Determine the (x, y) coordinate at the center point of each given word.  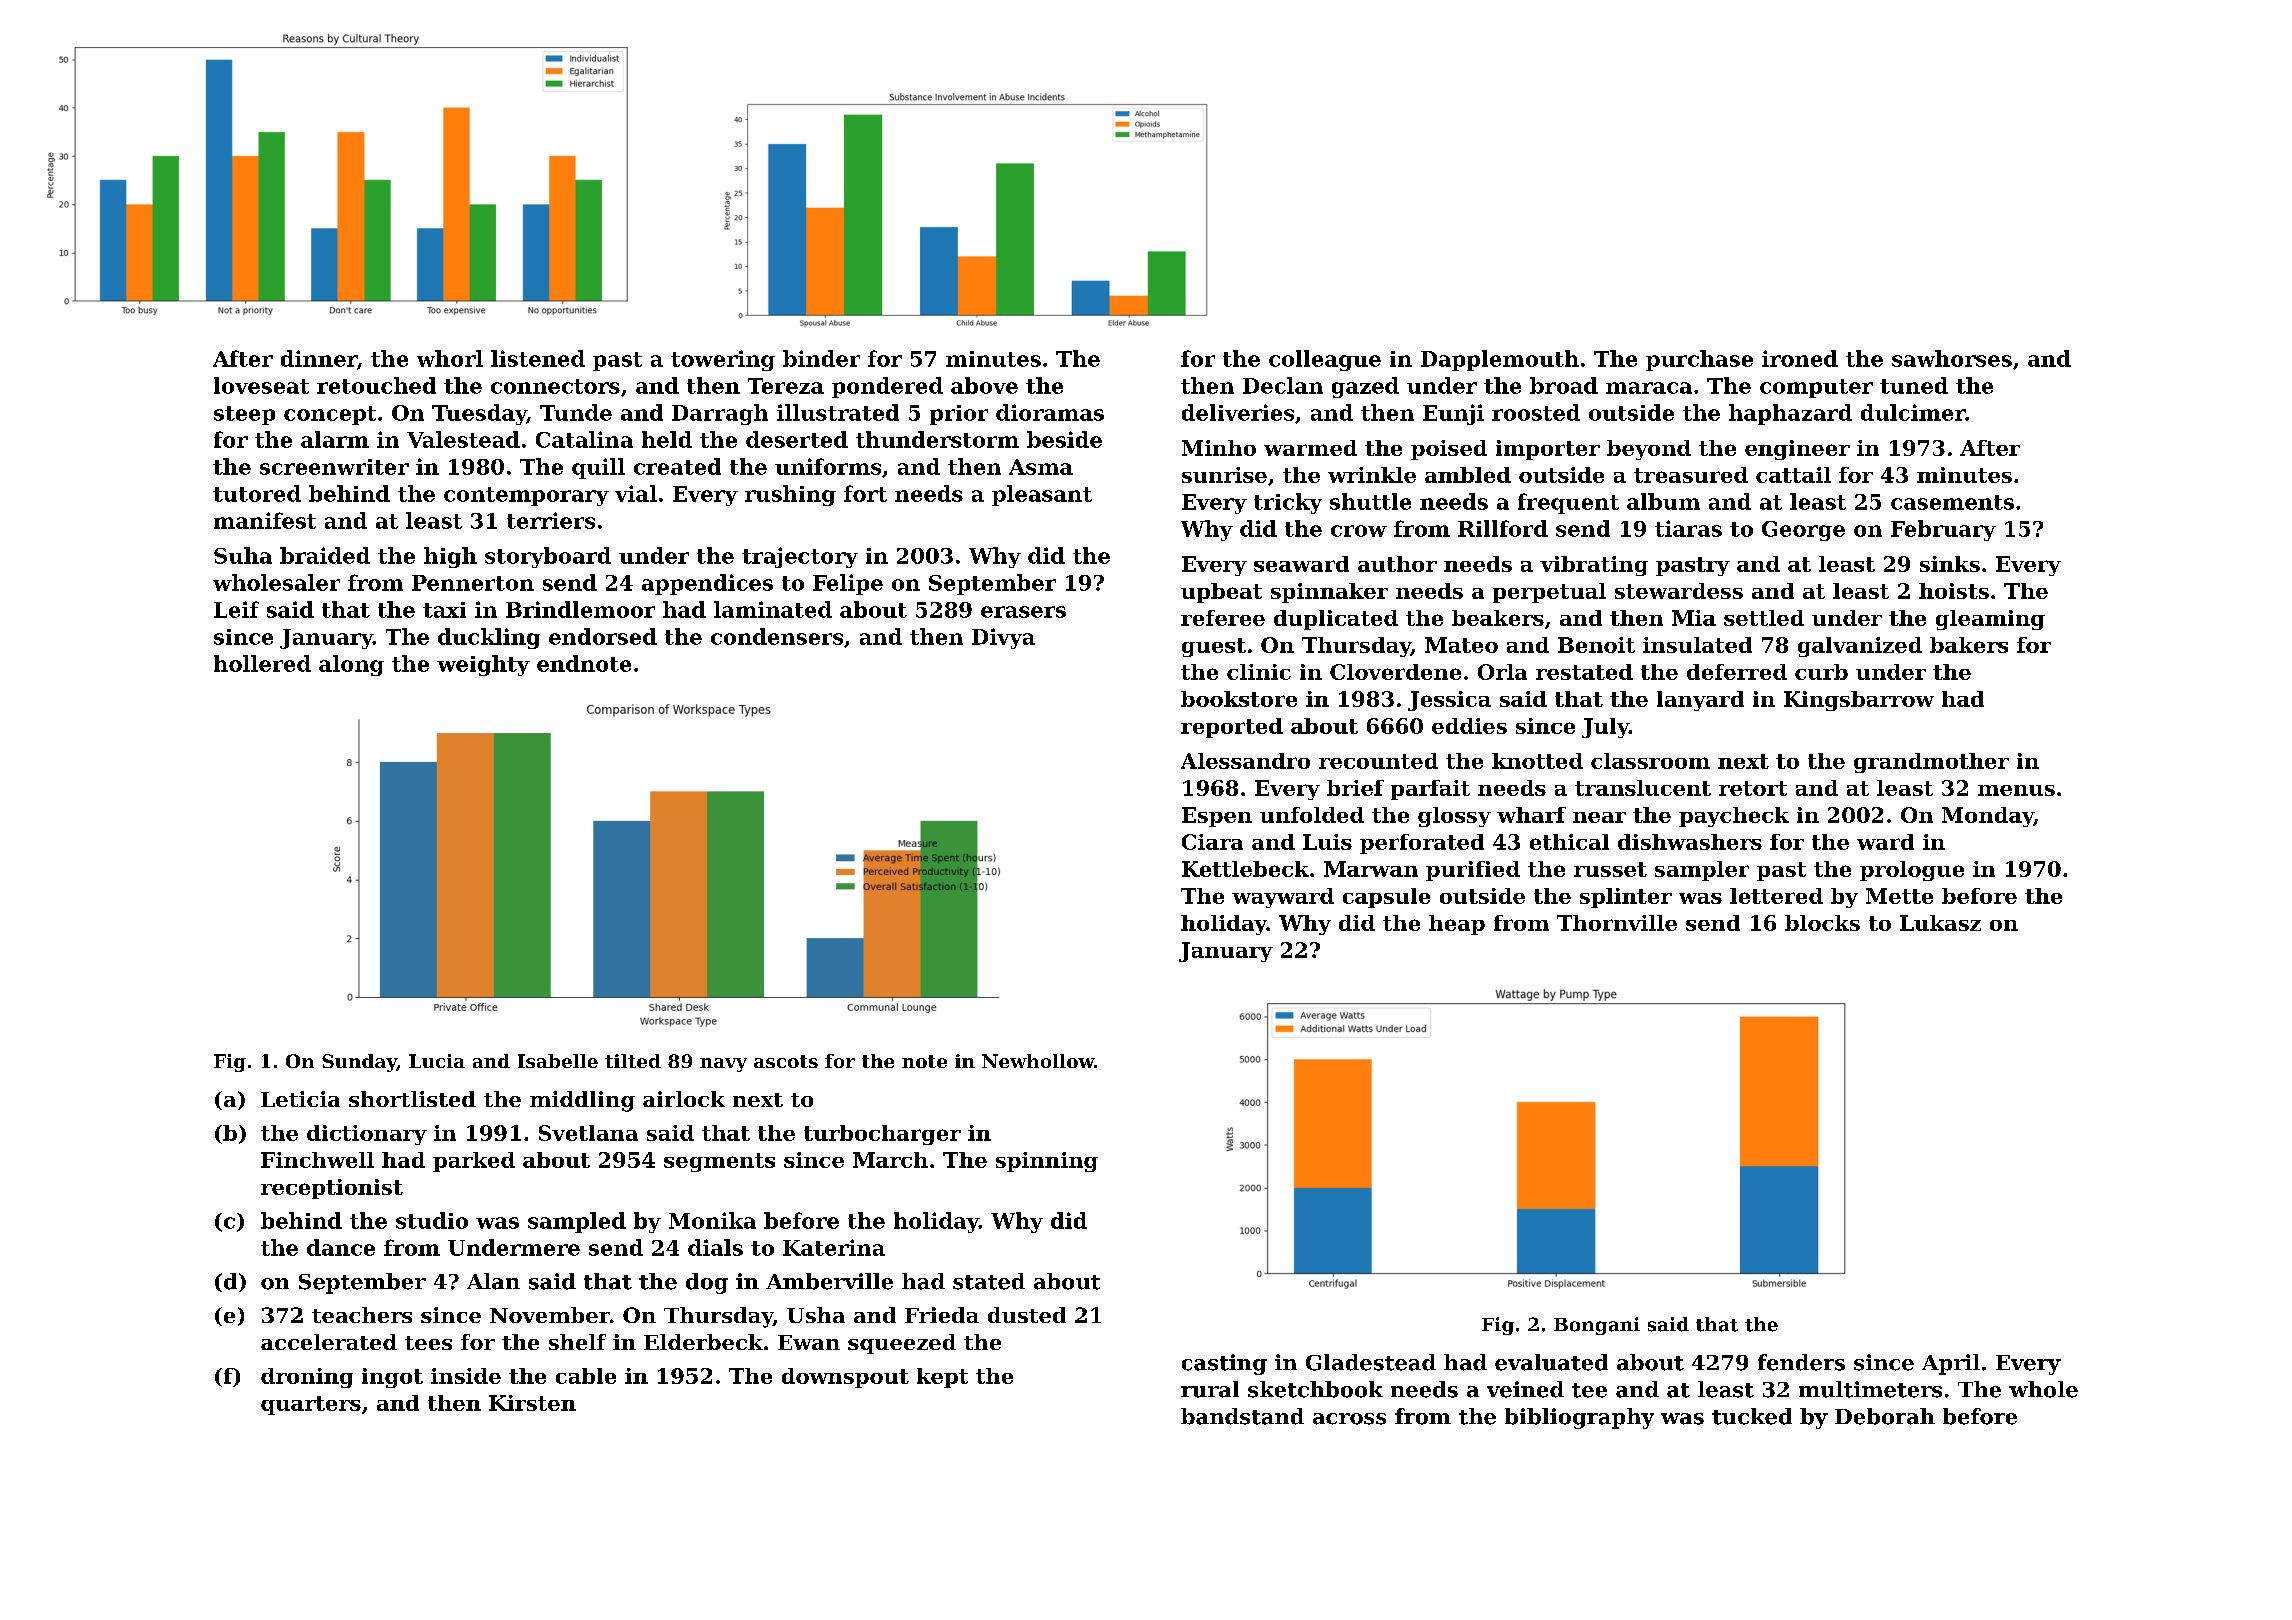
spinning (1047, 1162)
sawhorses (1952, 358)
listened (538, 358)
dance (341, 1247)
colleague (1325, 360)
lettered (1776, 896)
